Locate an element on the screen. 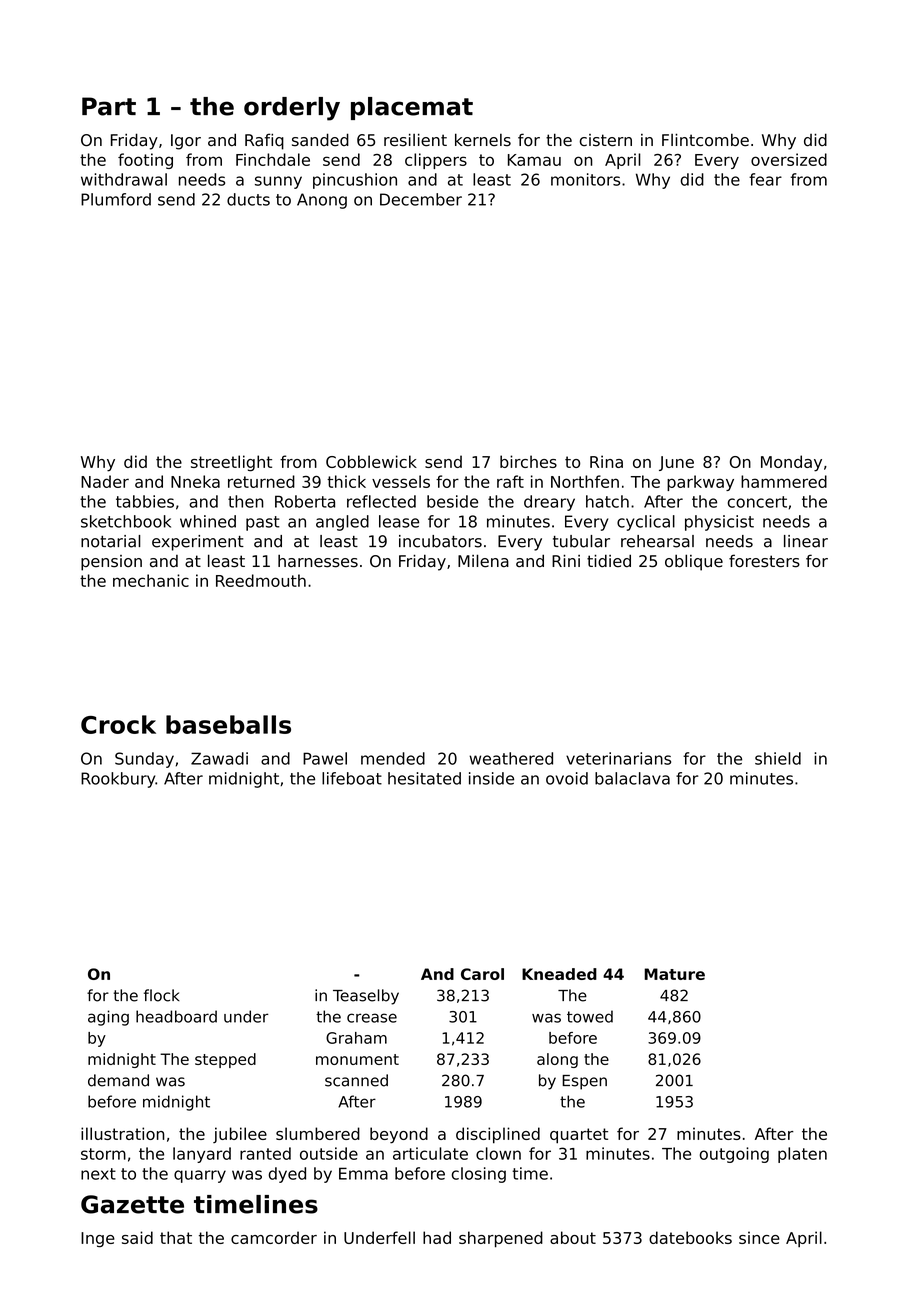 This screenshot has height=1316, width=908. datebooks is located at coordinates (690, 1237).
